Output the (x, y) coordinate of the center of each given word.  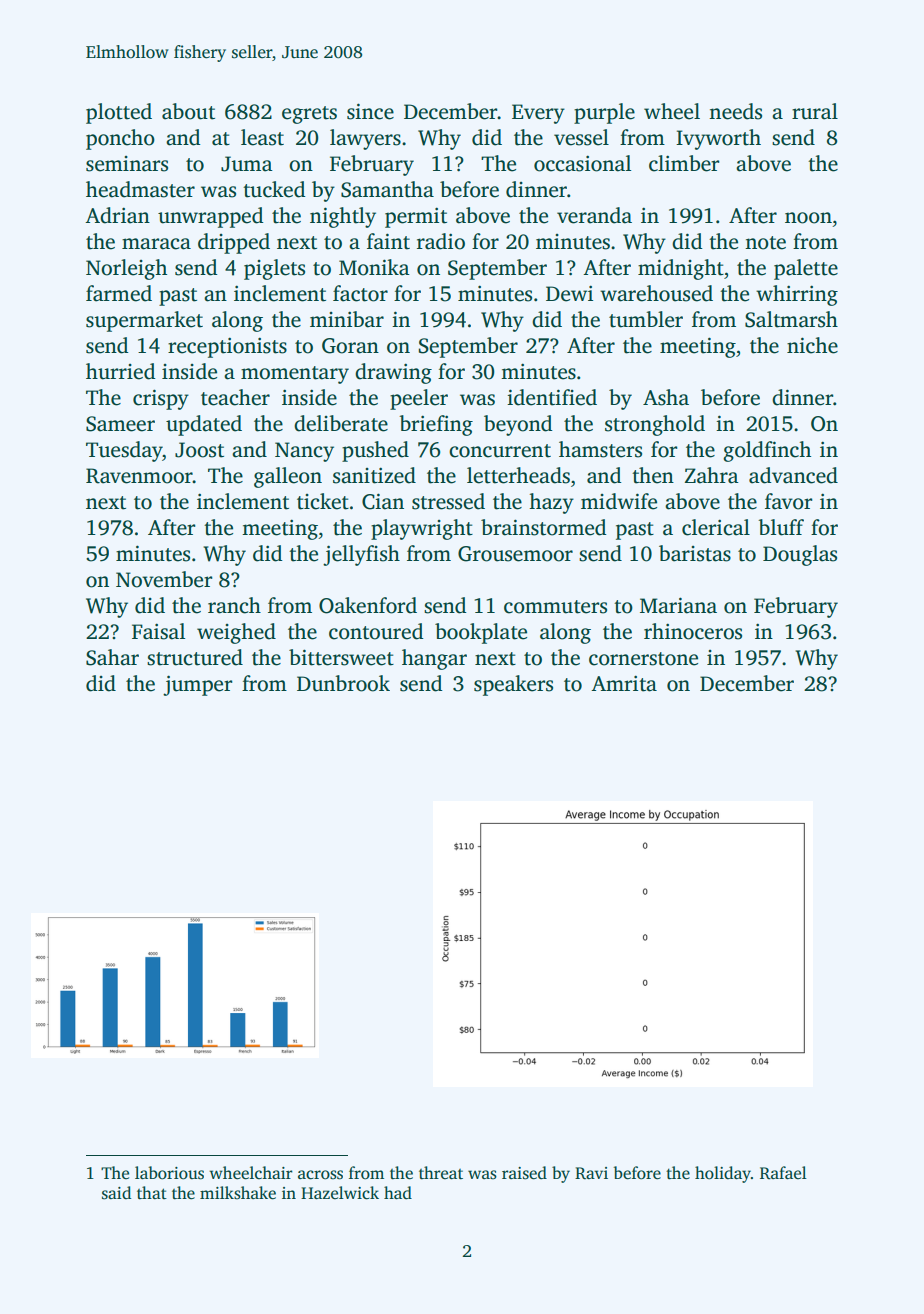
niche (812, 345)
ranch (234, 605)
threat (441, 1172)
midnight (681, 269)
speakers (513, 685)
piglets (274, 269)
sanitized (374, 475)
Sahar (112, 657)
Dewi (569, 293)
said (116, 1193)
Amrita (624, 683)
